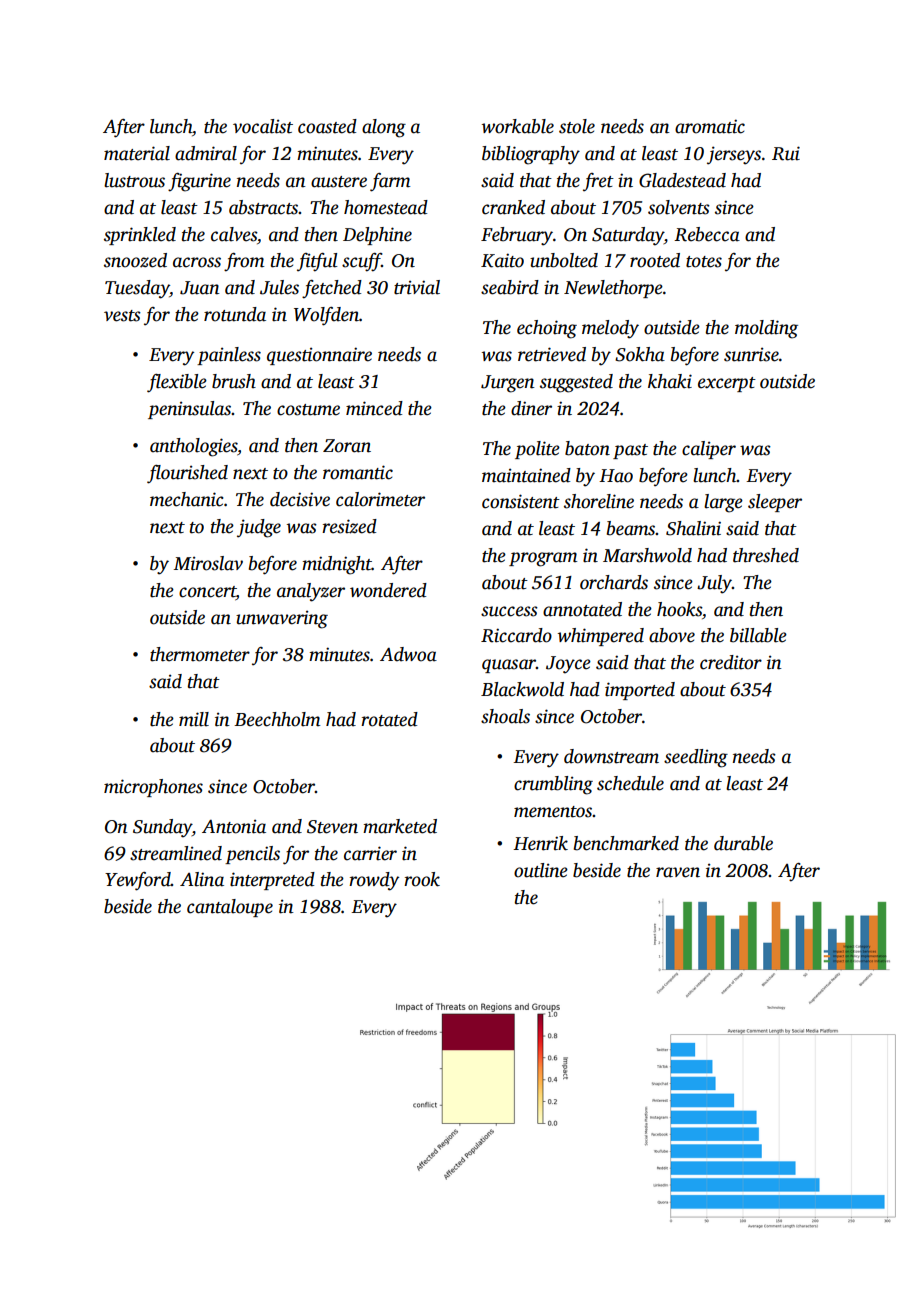 This document has height=1314, width=924. I want to click on admiral, so click(206, 153).
